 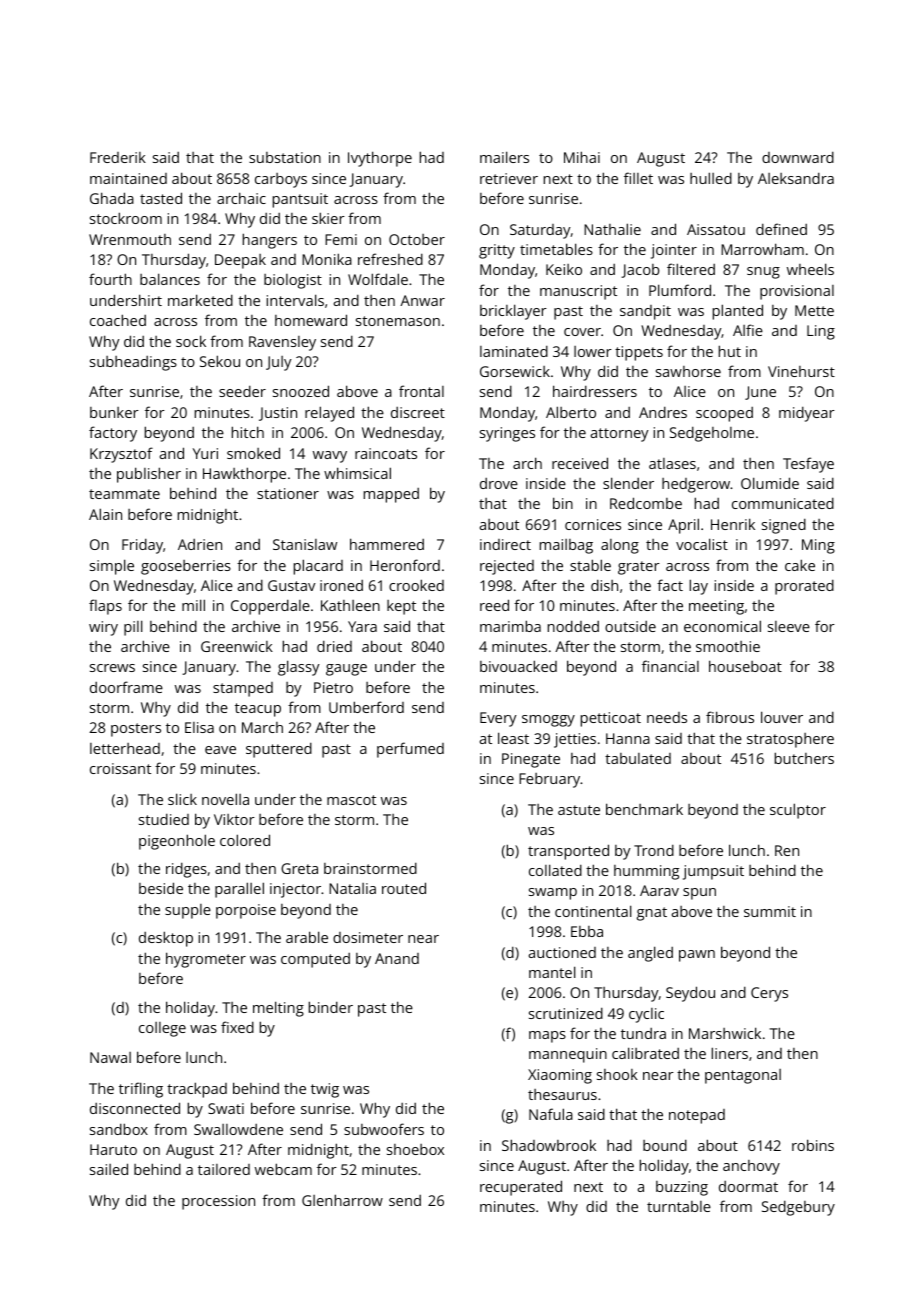 What do you see at coordinates (112, 198) in the image?
I see `Ghada` at bounding box center [112, 198].
